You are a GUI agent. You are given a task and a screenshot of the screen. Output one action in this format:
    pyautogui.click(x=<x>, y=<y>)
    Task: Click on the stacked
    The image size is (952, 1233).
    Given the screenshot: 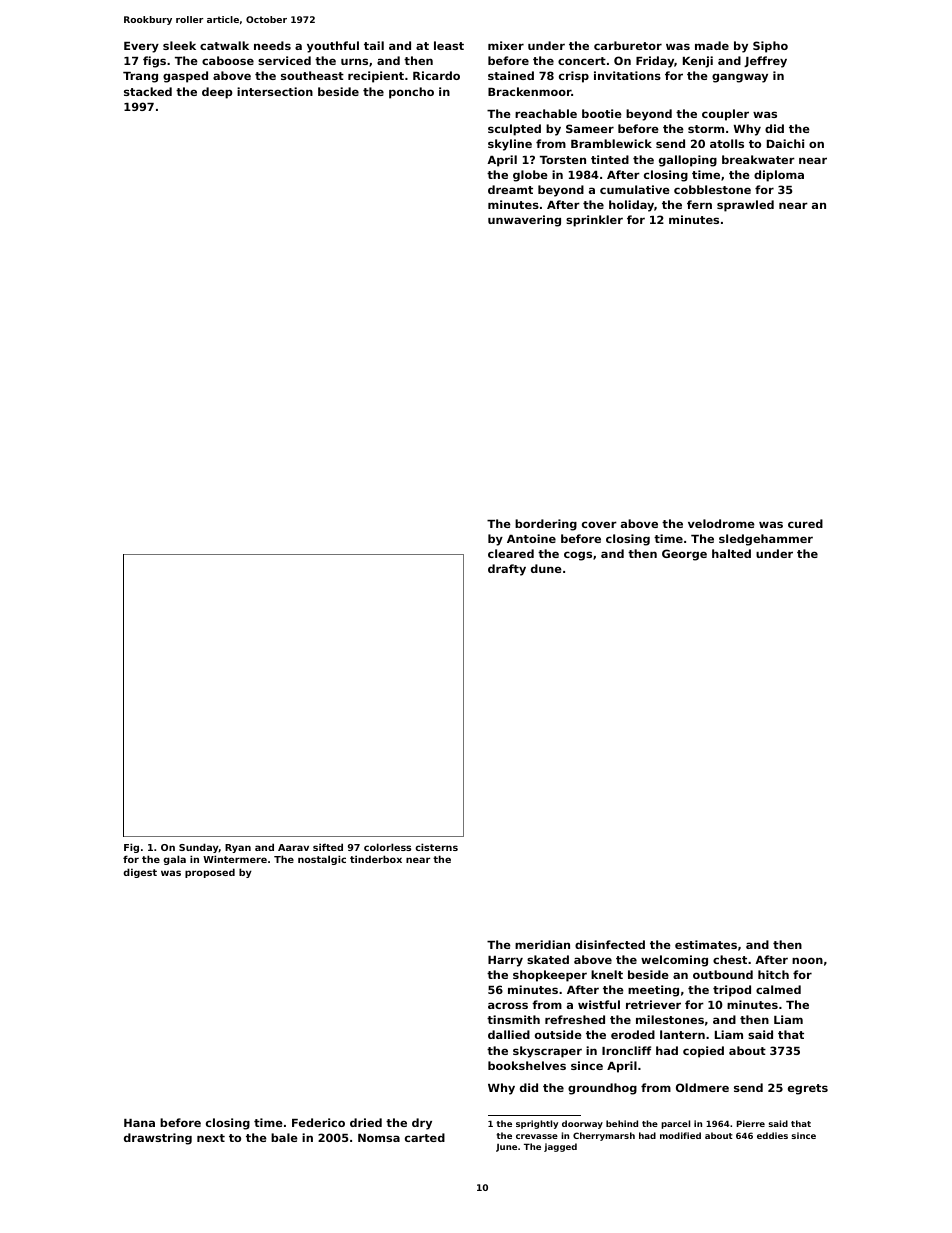 What is the action you would take?
    pyautogui.click(x=148, y=91)
